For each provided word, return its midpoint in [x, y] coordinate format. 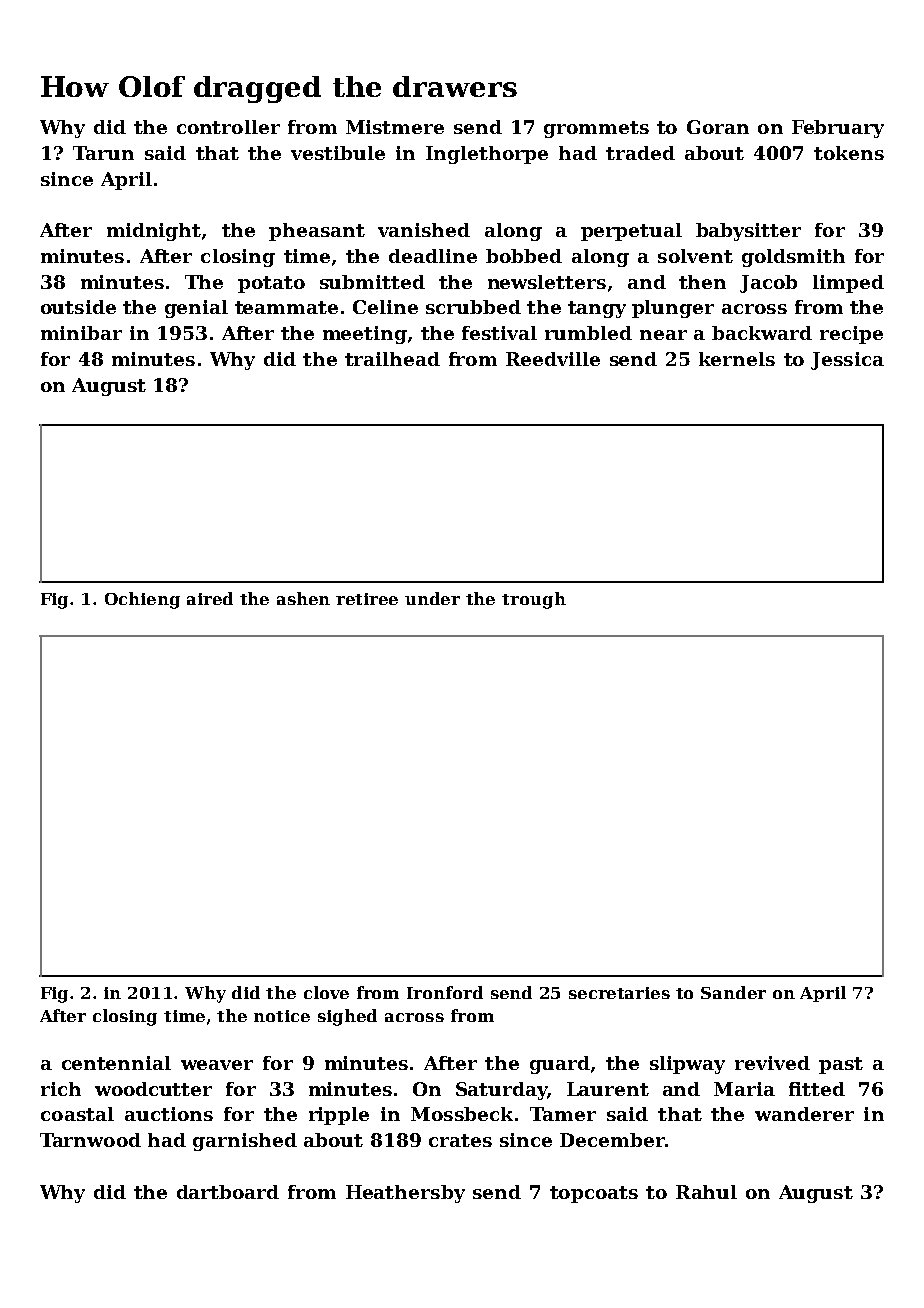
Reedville [553, 359]
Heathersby [405, 1194]
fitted [817, 1089]
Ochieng [142, 600]
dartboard [228, 1192]
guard [560, 1065]
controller [228, 127]
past [841, 1065]
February [838, 129]
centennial [116, 1063]
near [663, 335]
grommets [596, 129]
